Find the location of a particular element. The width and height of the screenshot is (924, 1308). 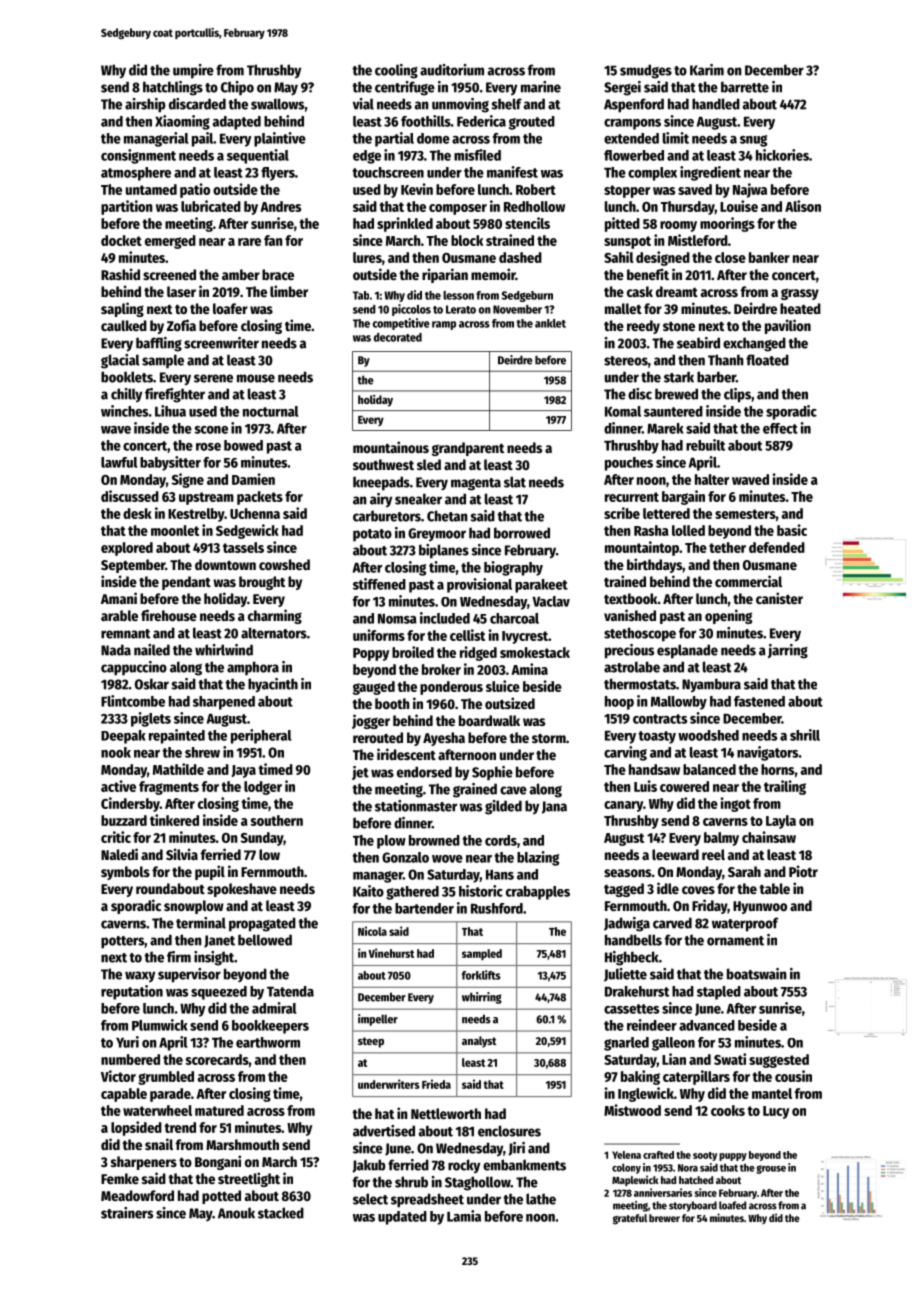

jarring is located at coordinates (788, 651).
